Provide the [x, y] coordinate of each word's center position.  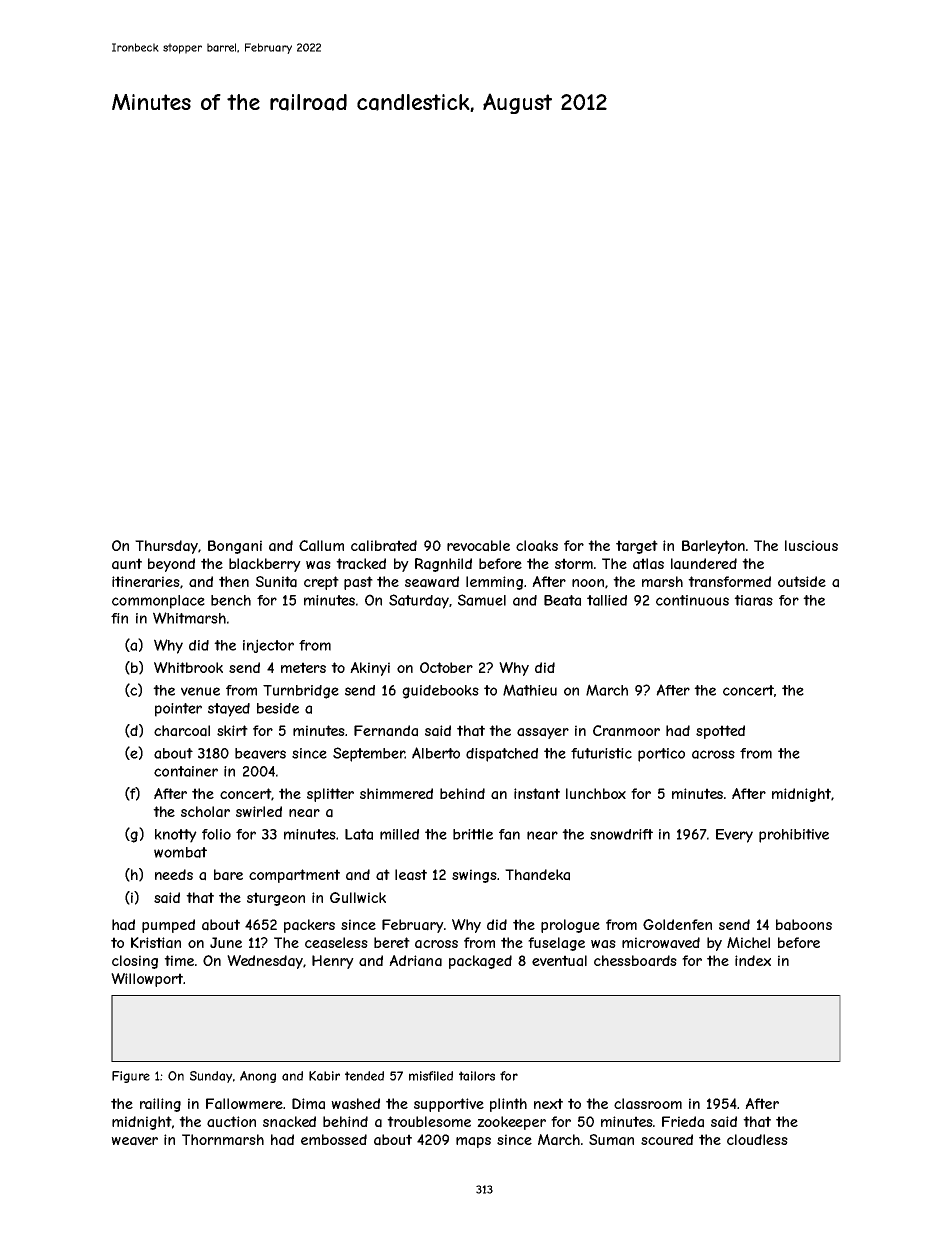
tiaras [753, 600]
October [446, 667]
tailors [477, 1076]
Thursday [166, 547]
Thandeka [537, 875]
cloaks [537, 546]
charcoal [182, 731]
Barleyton [713, 547]
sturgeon [276, 899]
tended [364, 1076]
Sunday [211, 1077]
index [753, 960]
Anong [258, 1077]
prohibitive [794, 836]
